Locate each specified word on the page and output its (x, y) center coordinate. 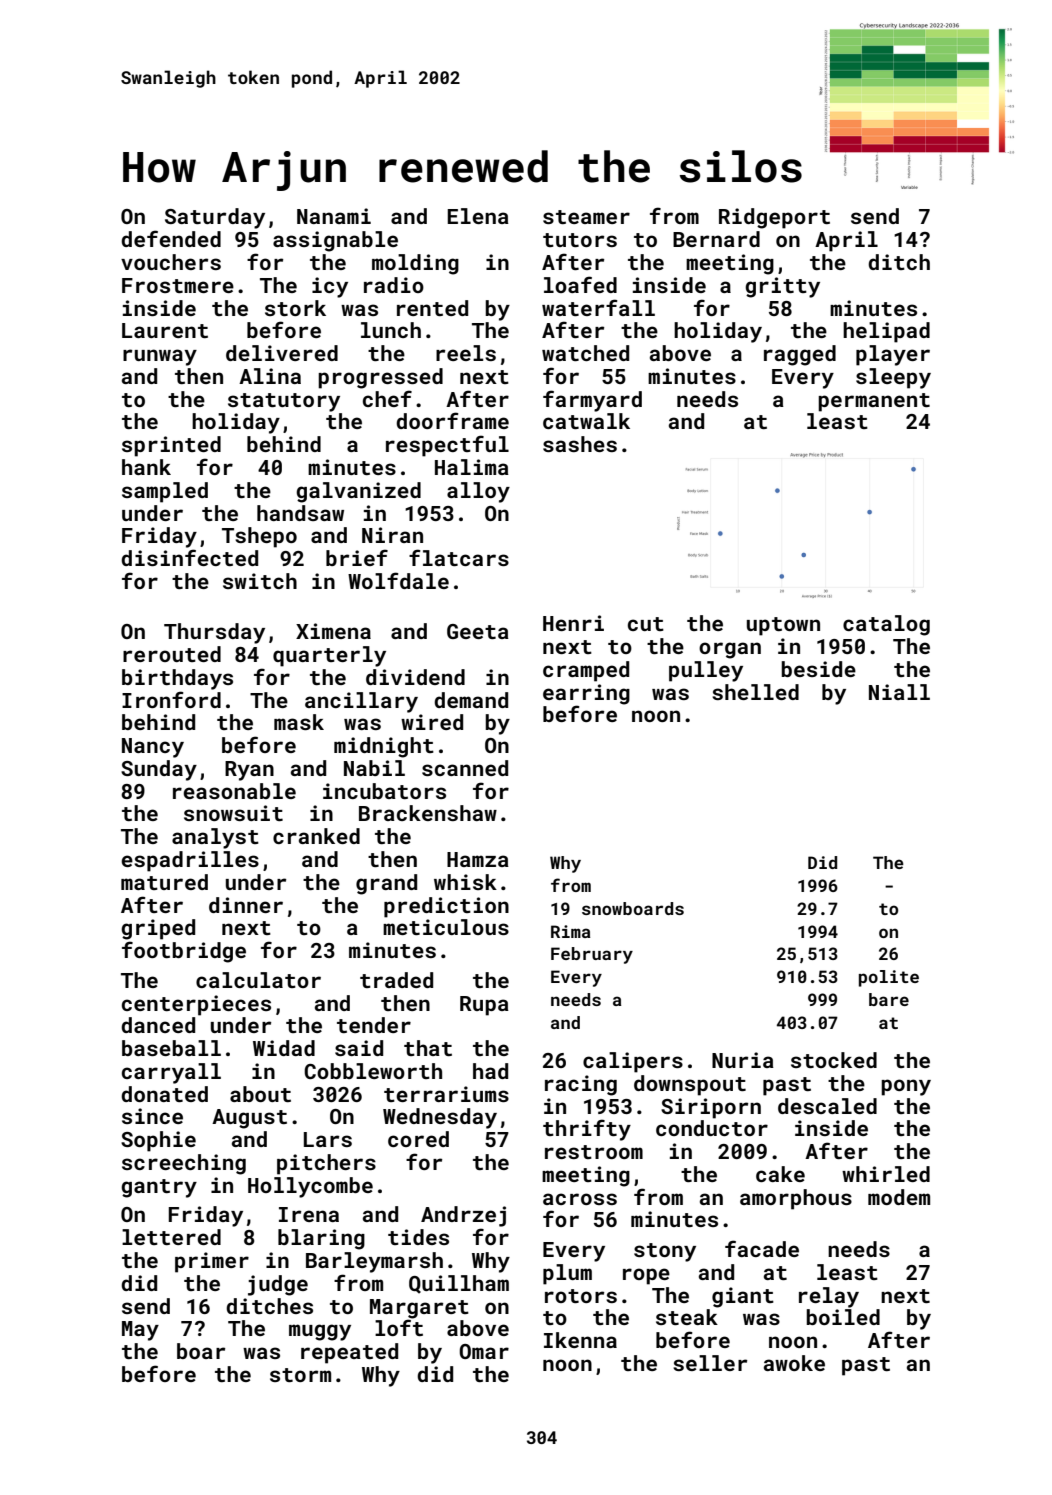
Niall (899, 692)
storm (300, 1375)
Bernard (716, 239)
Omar (484, 1351)
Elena (478, 216)
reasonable (234, 791)
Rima (570, 931)
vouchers (171, 262)
